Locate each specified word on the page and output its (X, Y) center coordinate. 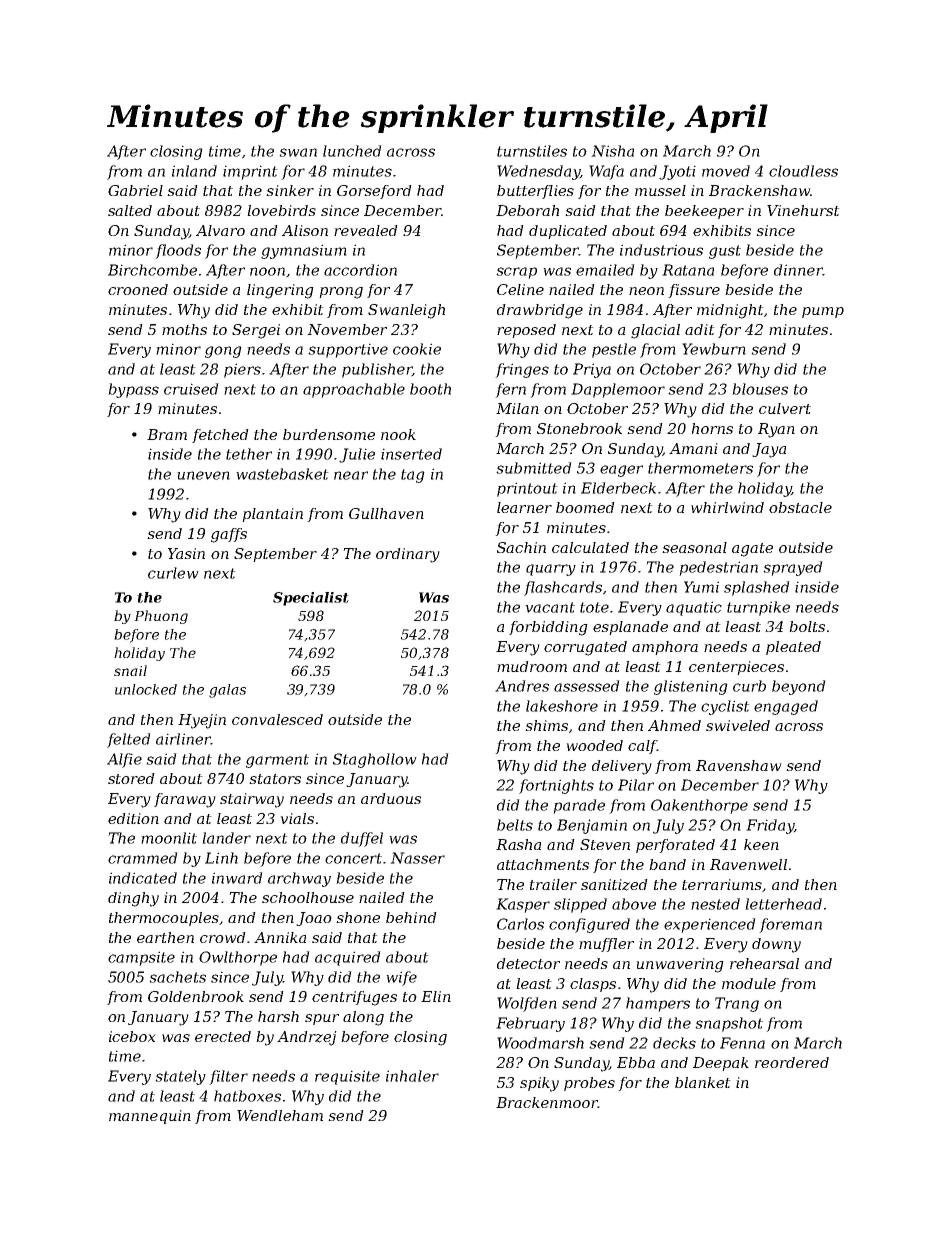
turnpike (758, 608)
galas (227, 691)
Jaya (769, 450)
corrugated (585, 648)
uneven (203, 475)
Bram (167, 434)
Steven (605, 844)
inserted (411, 454)
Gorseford (374, 192)
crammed (143, 858)
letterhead (783, 904)
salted (130, 210)
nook (398, 434)
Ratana (688, 270)
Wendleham (280, 1115)
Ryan (776, 430)
